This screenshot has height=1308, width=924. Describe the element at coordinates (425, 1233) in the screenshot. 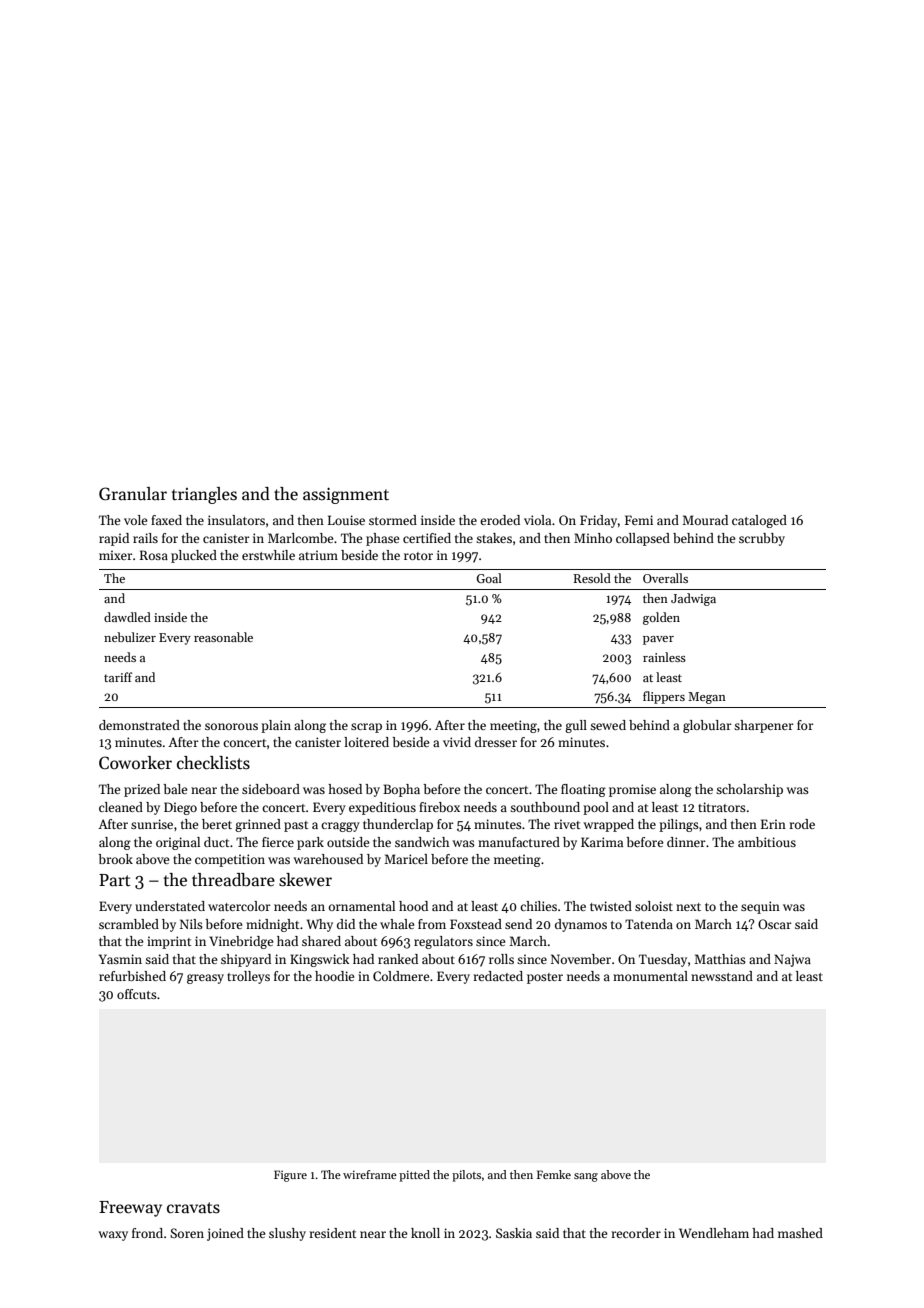

I see `knoll` at that location.
